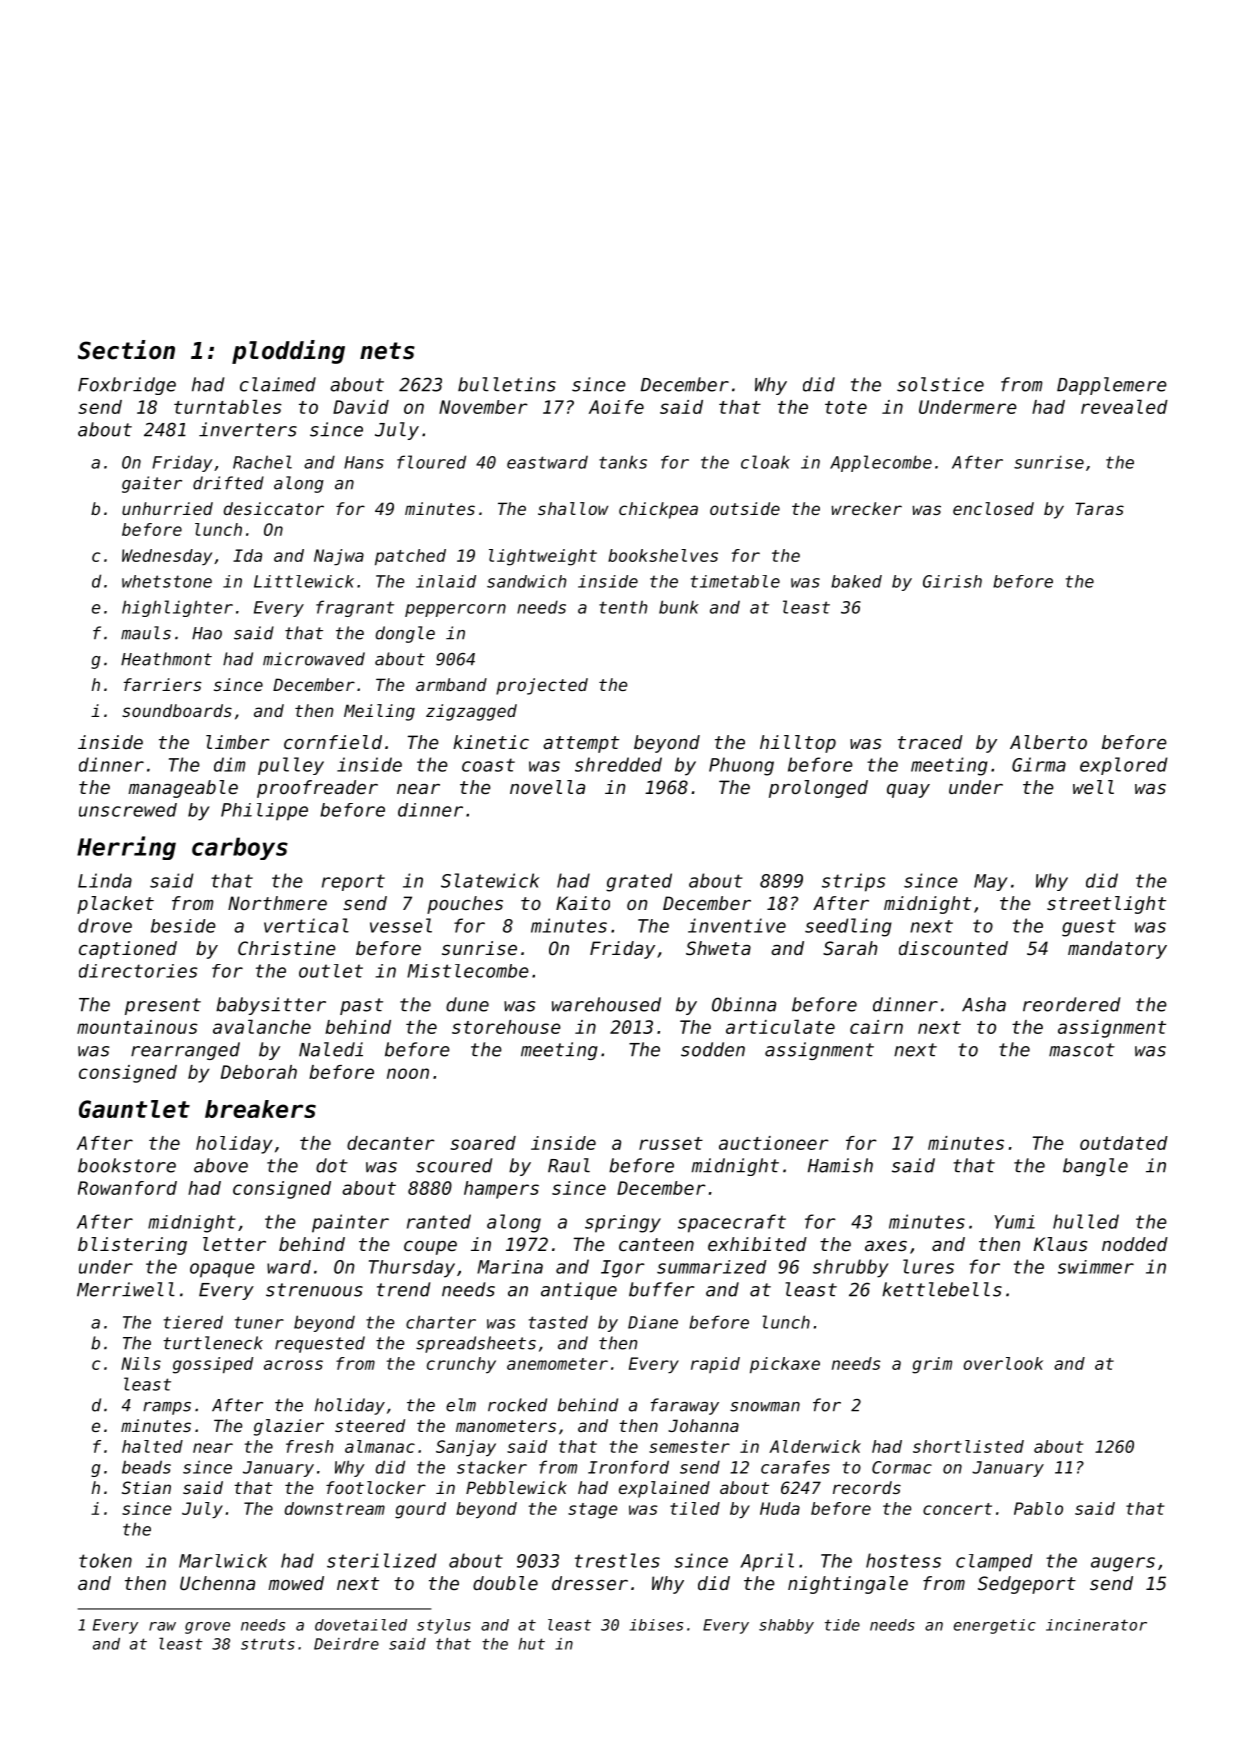  Describe the element at coordinates (928, 1266) in the page. I see `lures` at that location.
